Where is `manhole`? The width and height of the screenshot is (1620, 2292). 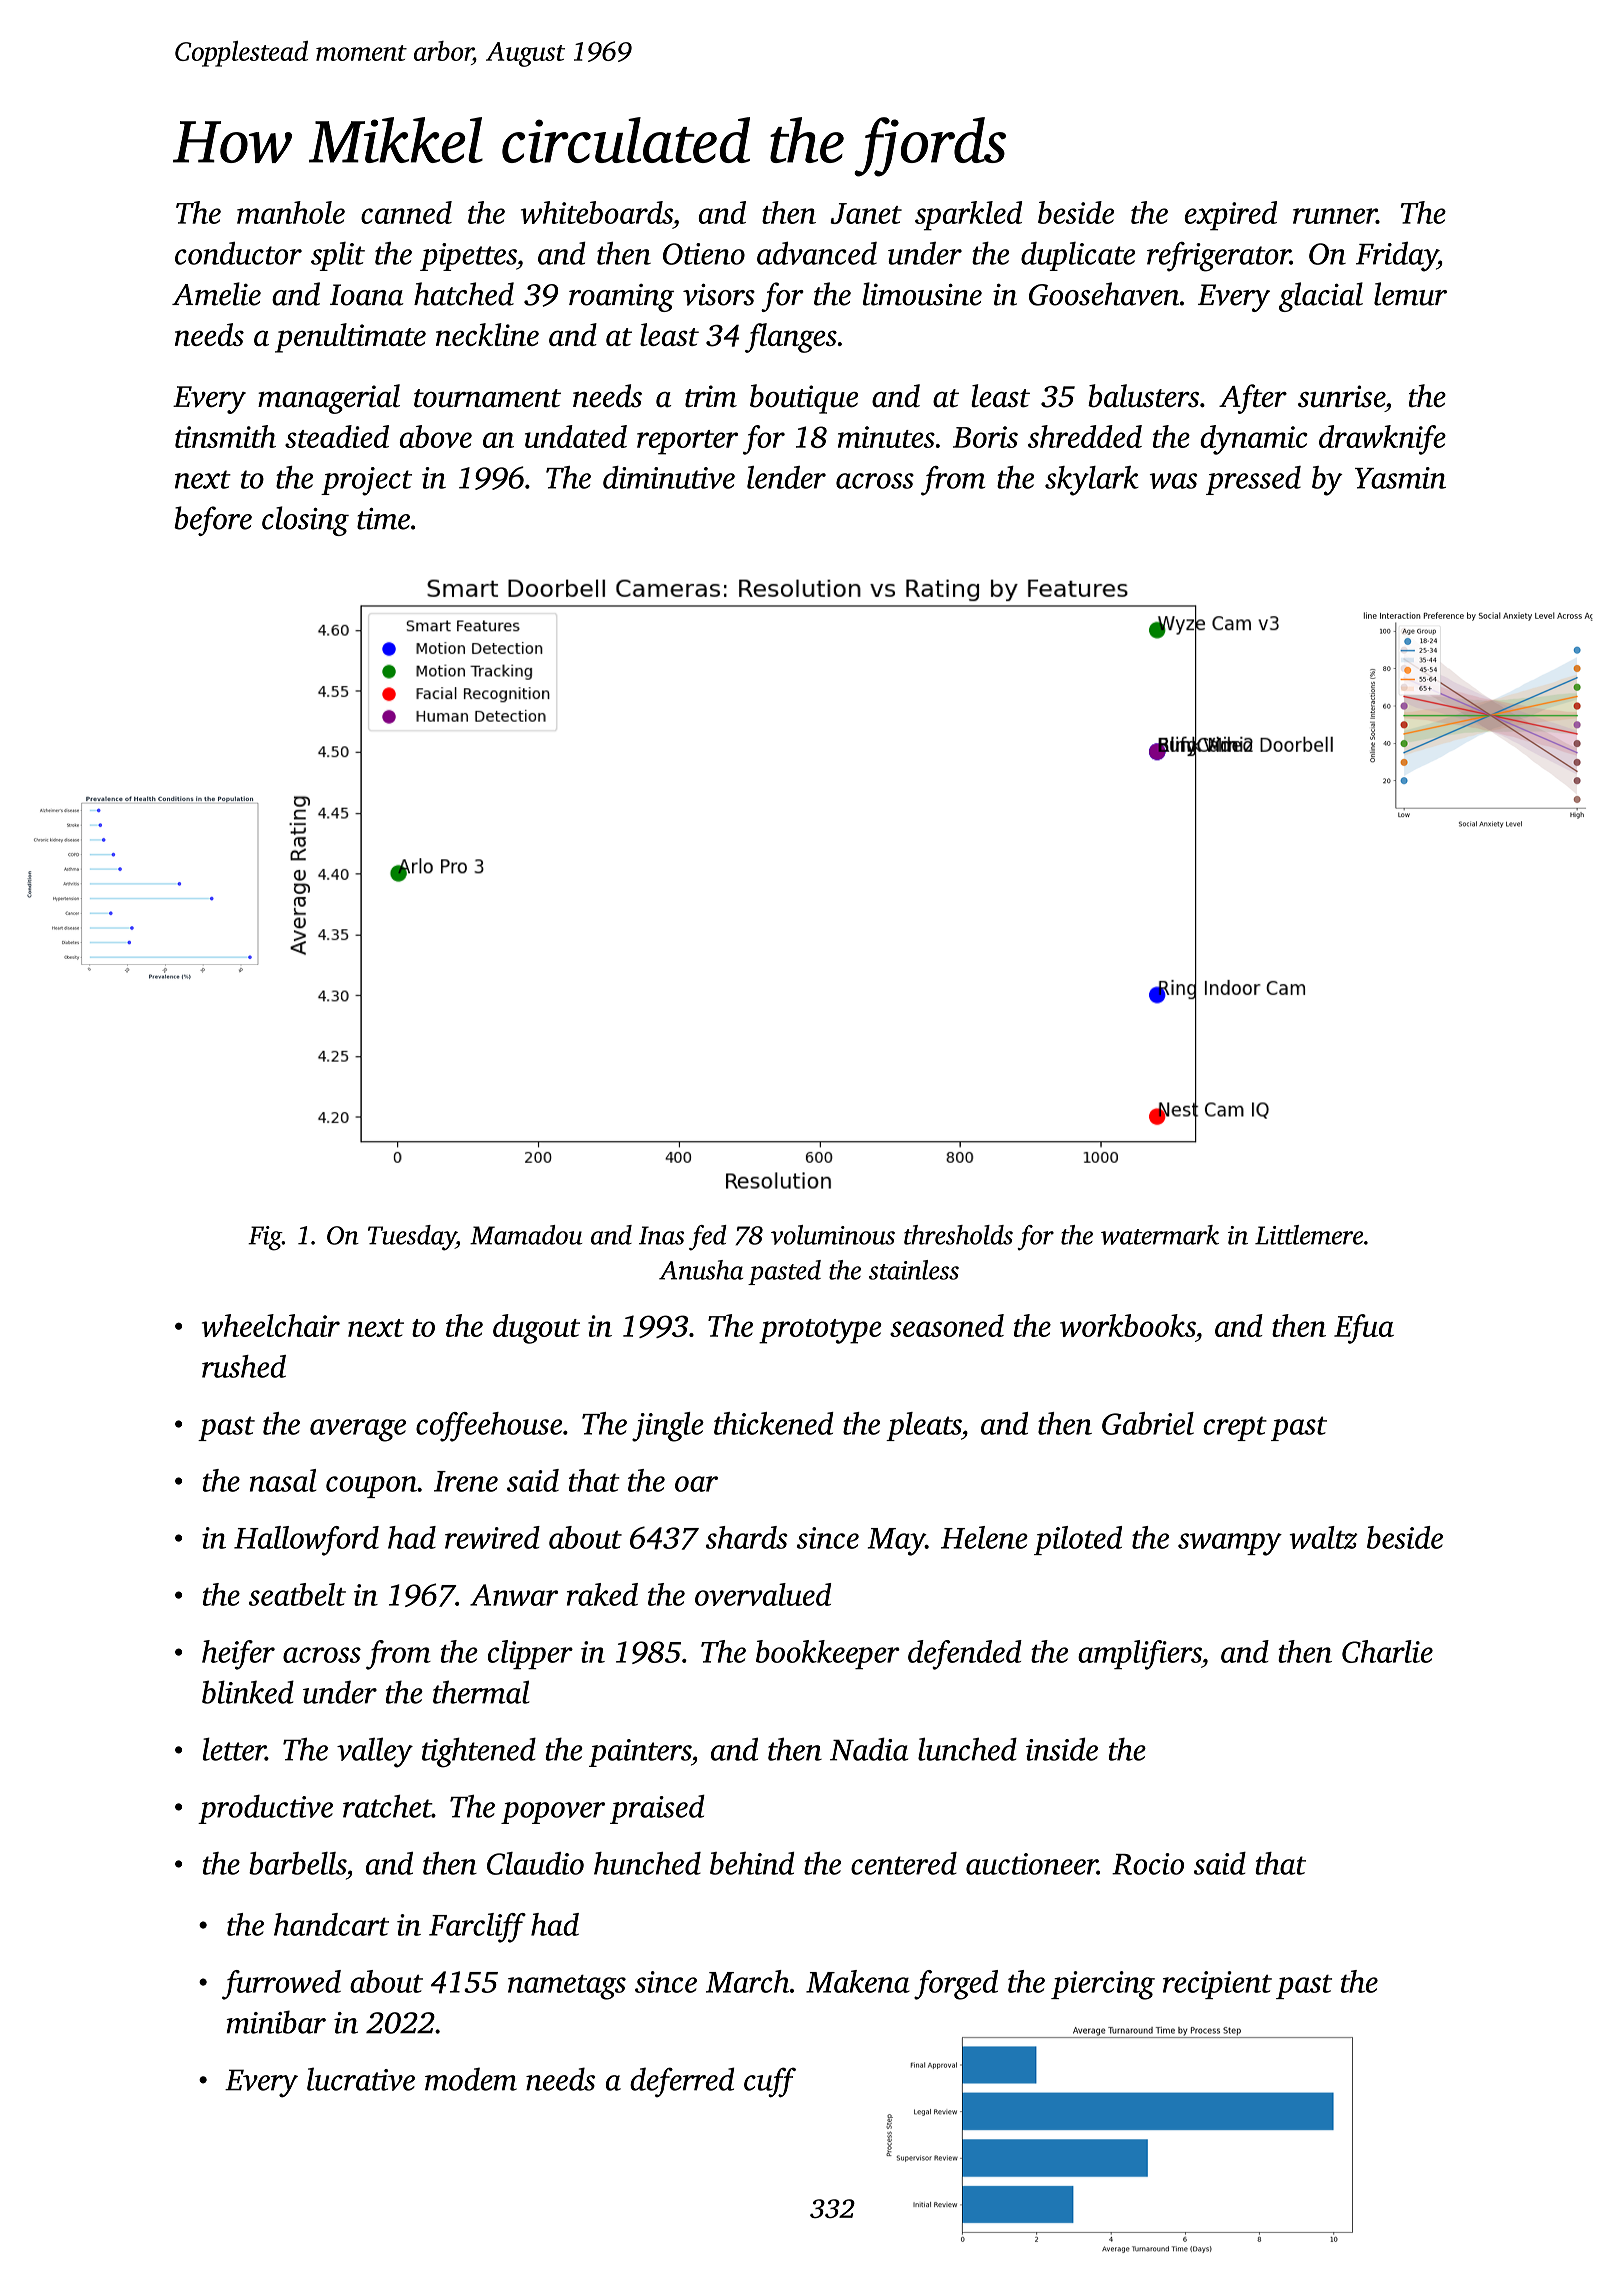
manhole is located at coordinates (291, 212).
